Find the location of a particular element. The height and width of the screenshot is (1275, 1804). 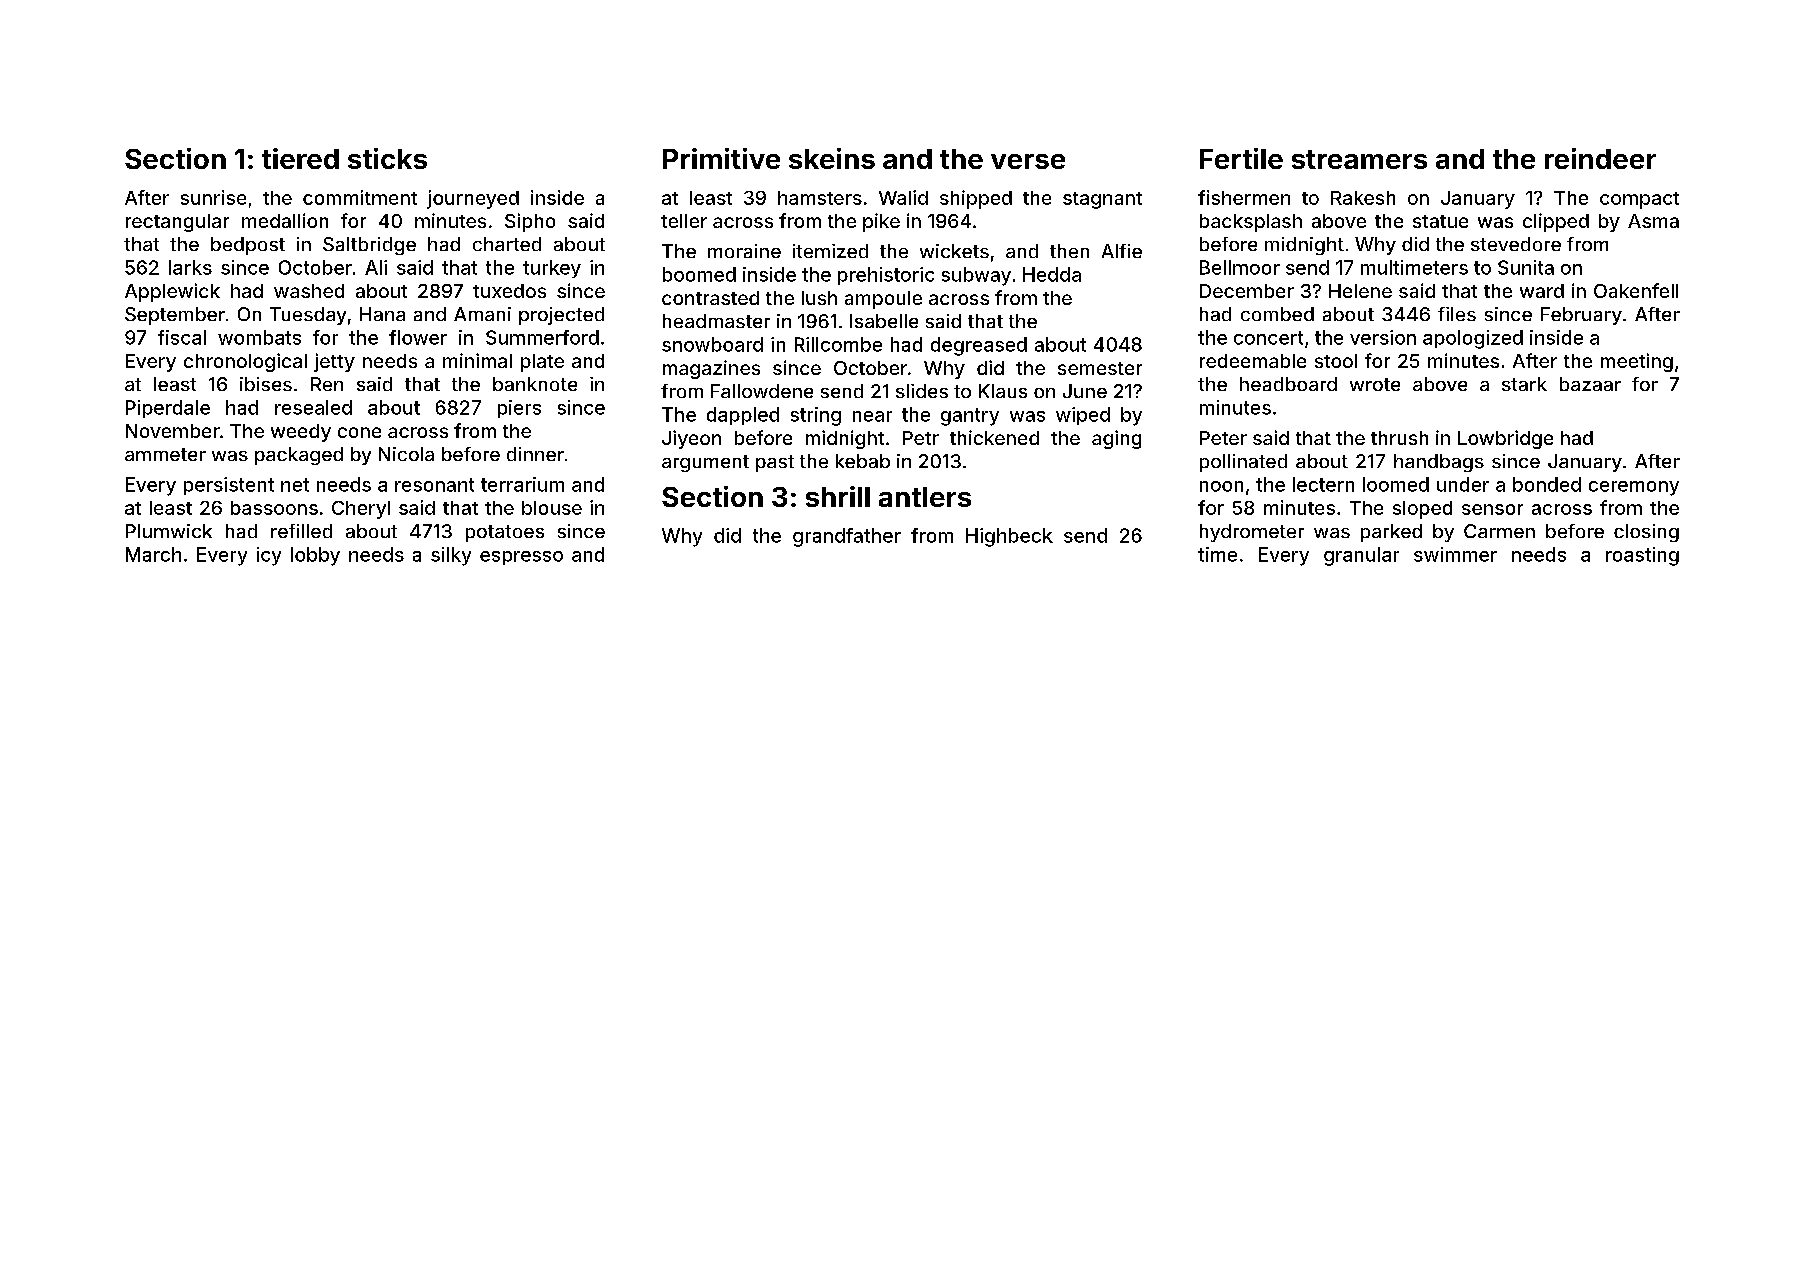

grandfather is located at coordinates (847, 537).
